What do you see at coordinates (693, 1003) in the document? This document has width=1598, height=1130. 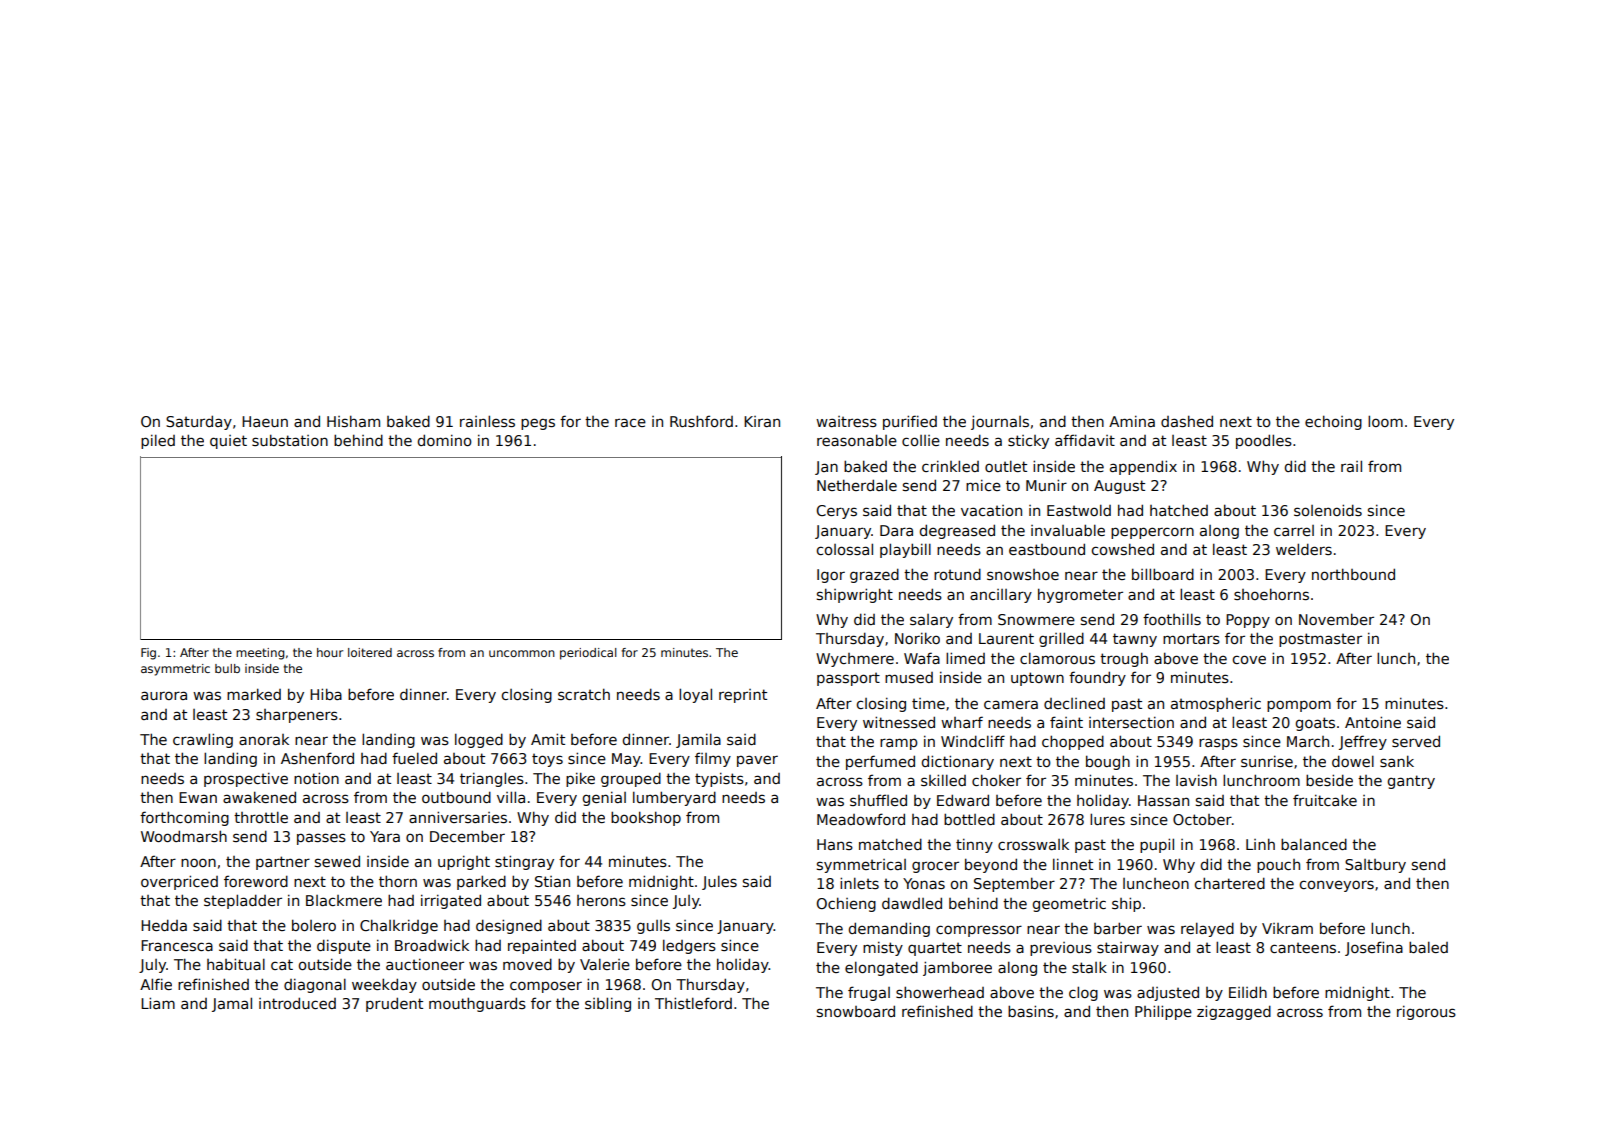 I see `Thistleford` at bounding box center [693, 1003].
